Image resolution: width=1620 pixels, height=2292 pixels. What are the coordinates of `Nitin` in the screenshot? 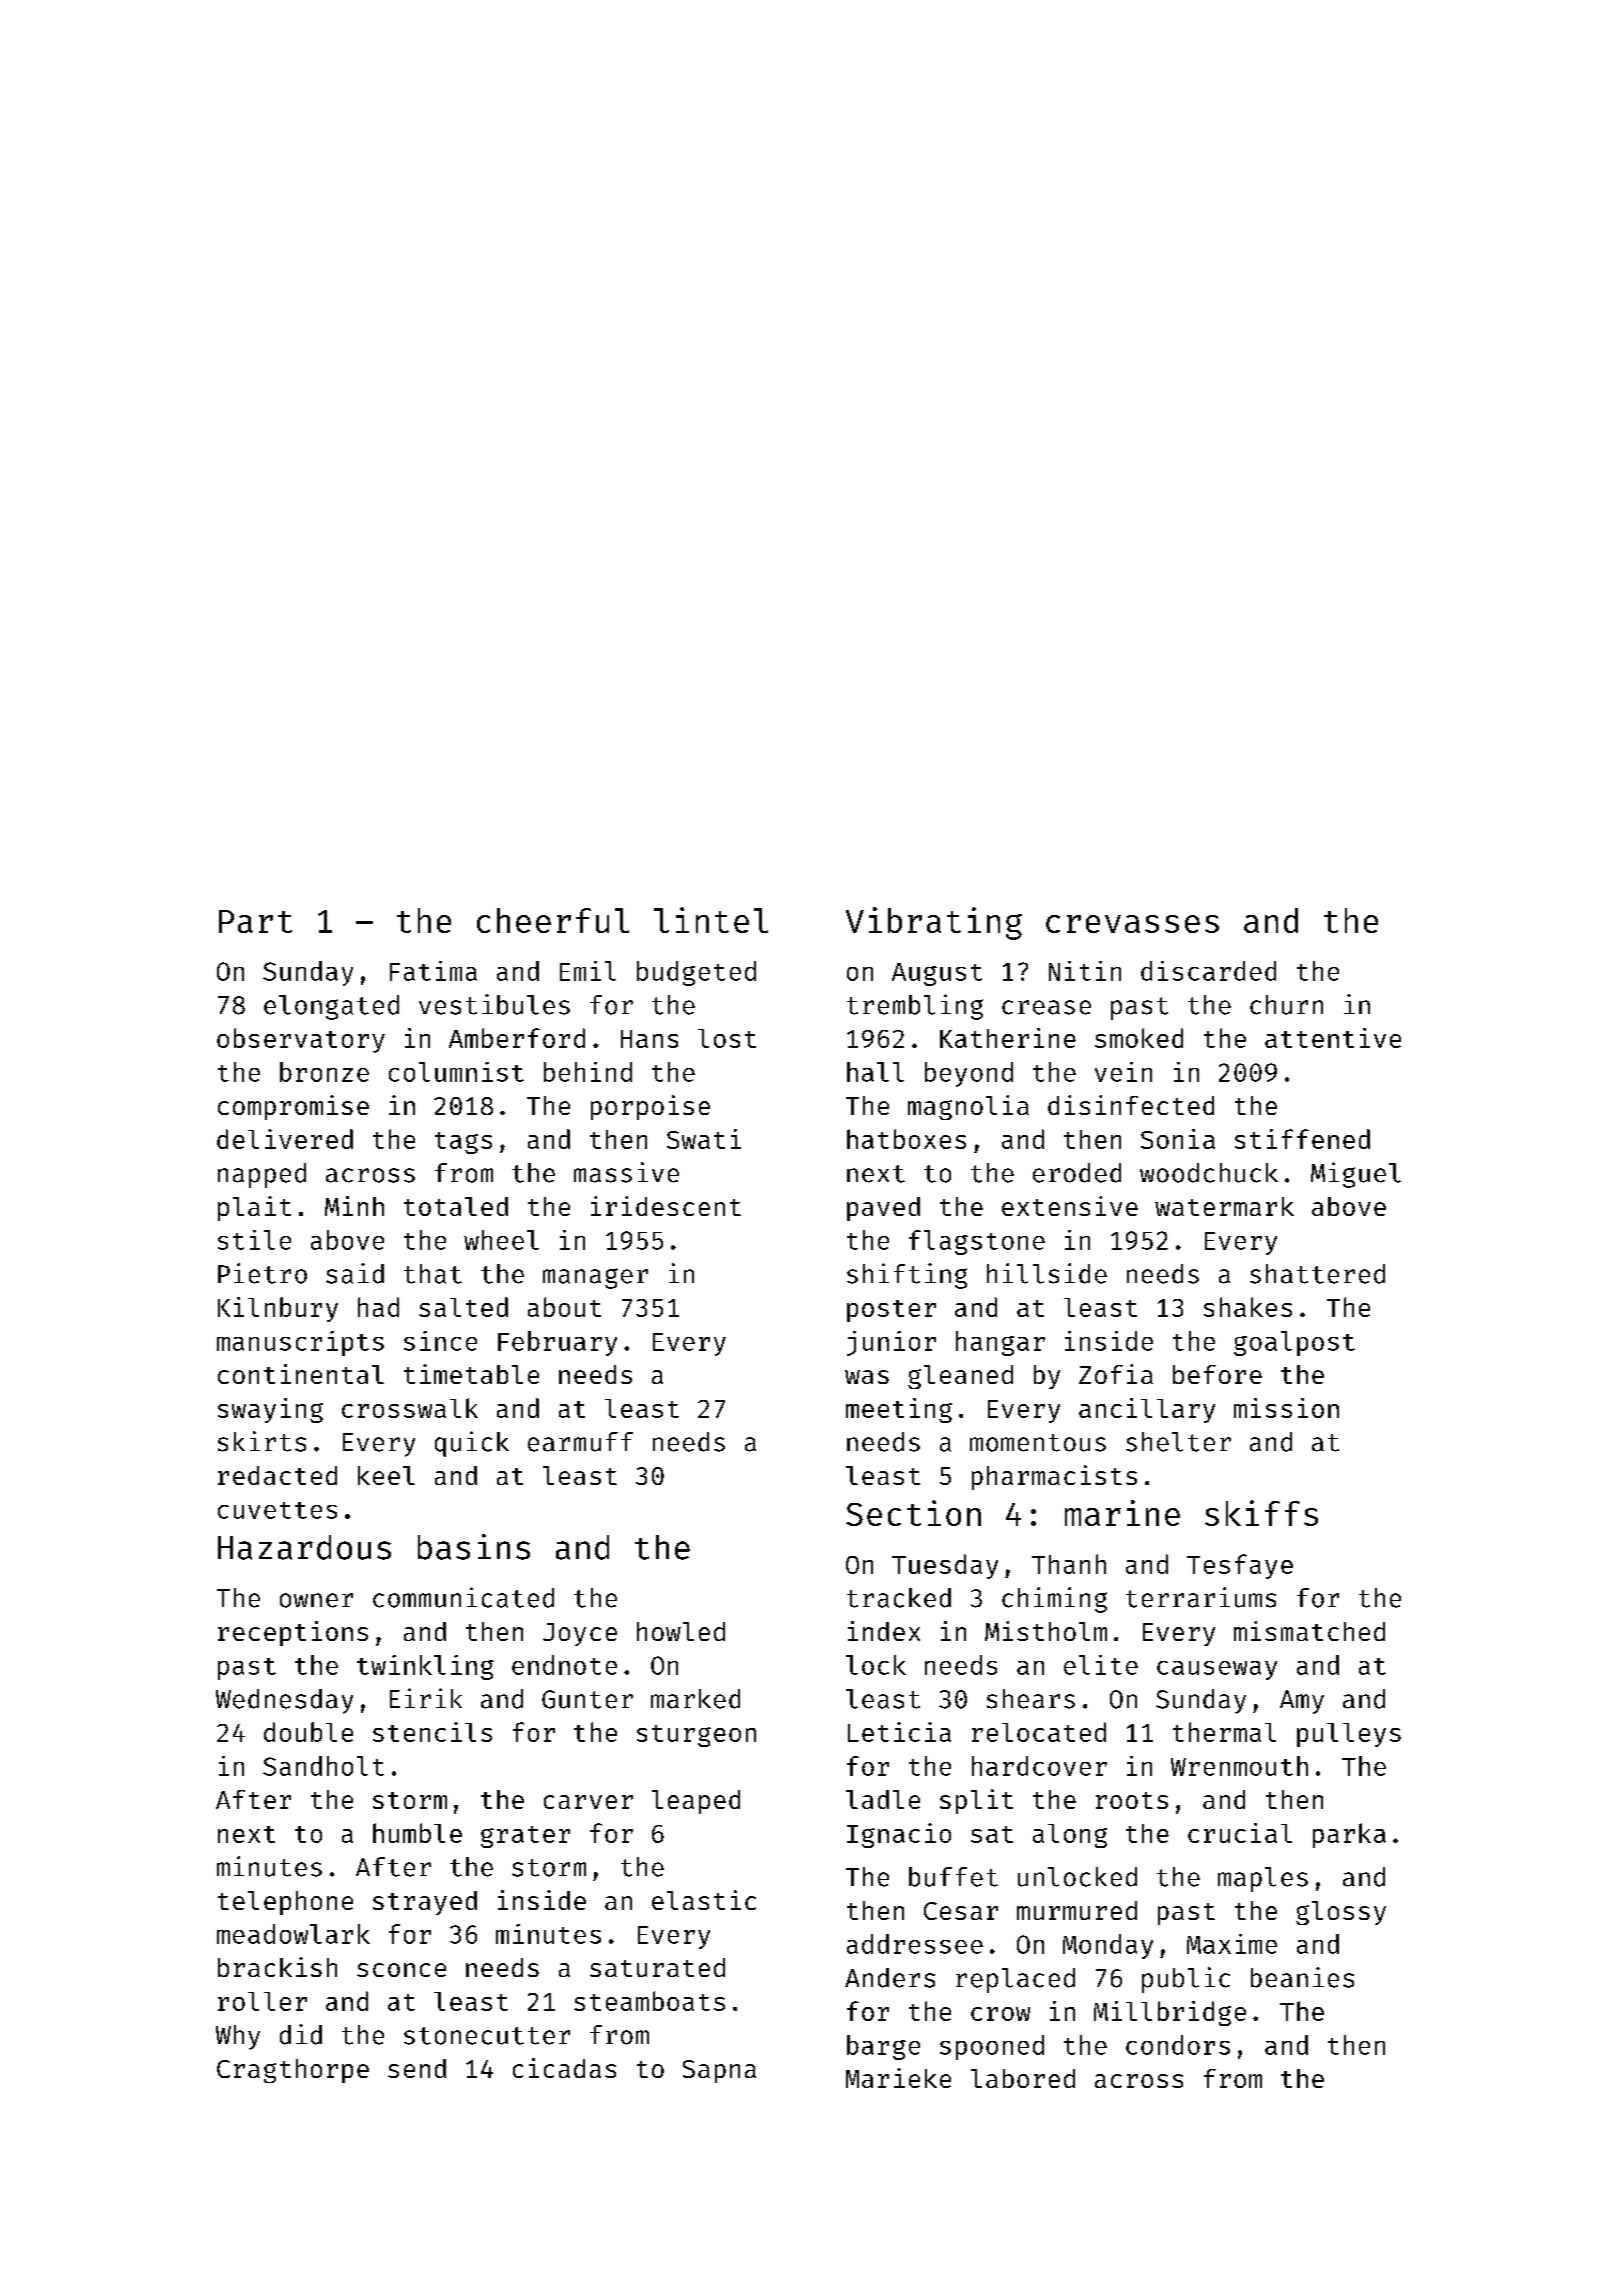 It's located at (1085, 971).
